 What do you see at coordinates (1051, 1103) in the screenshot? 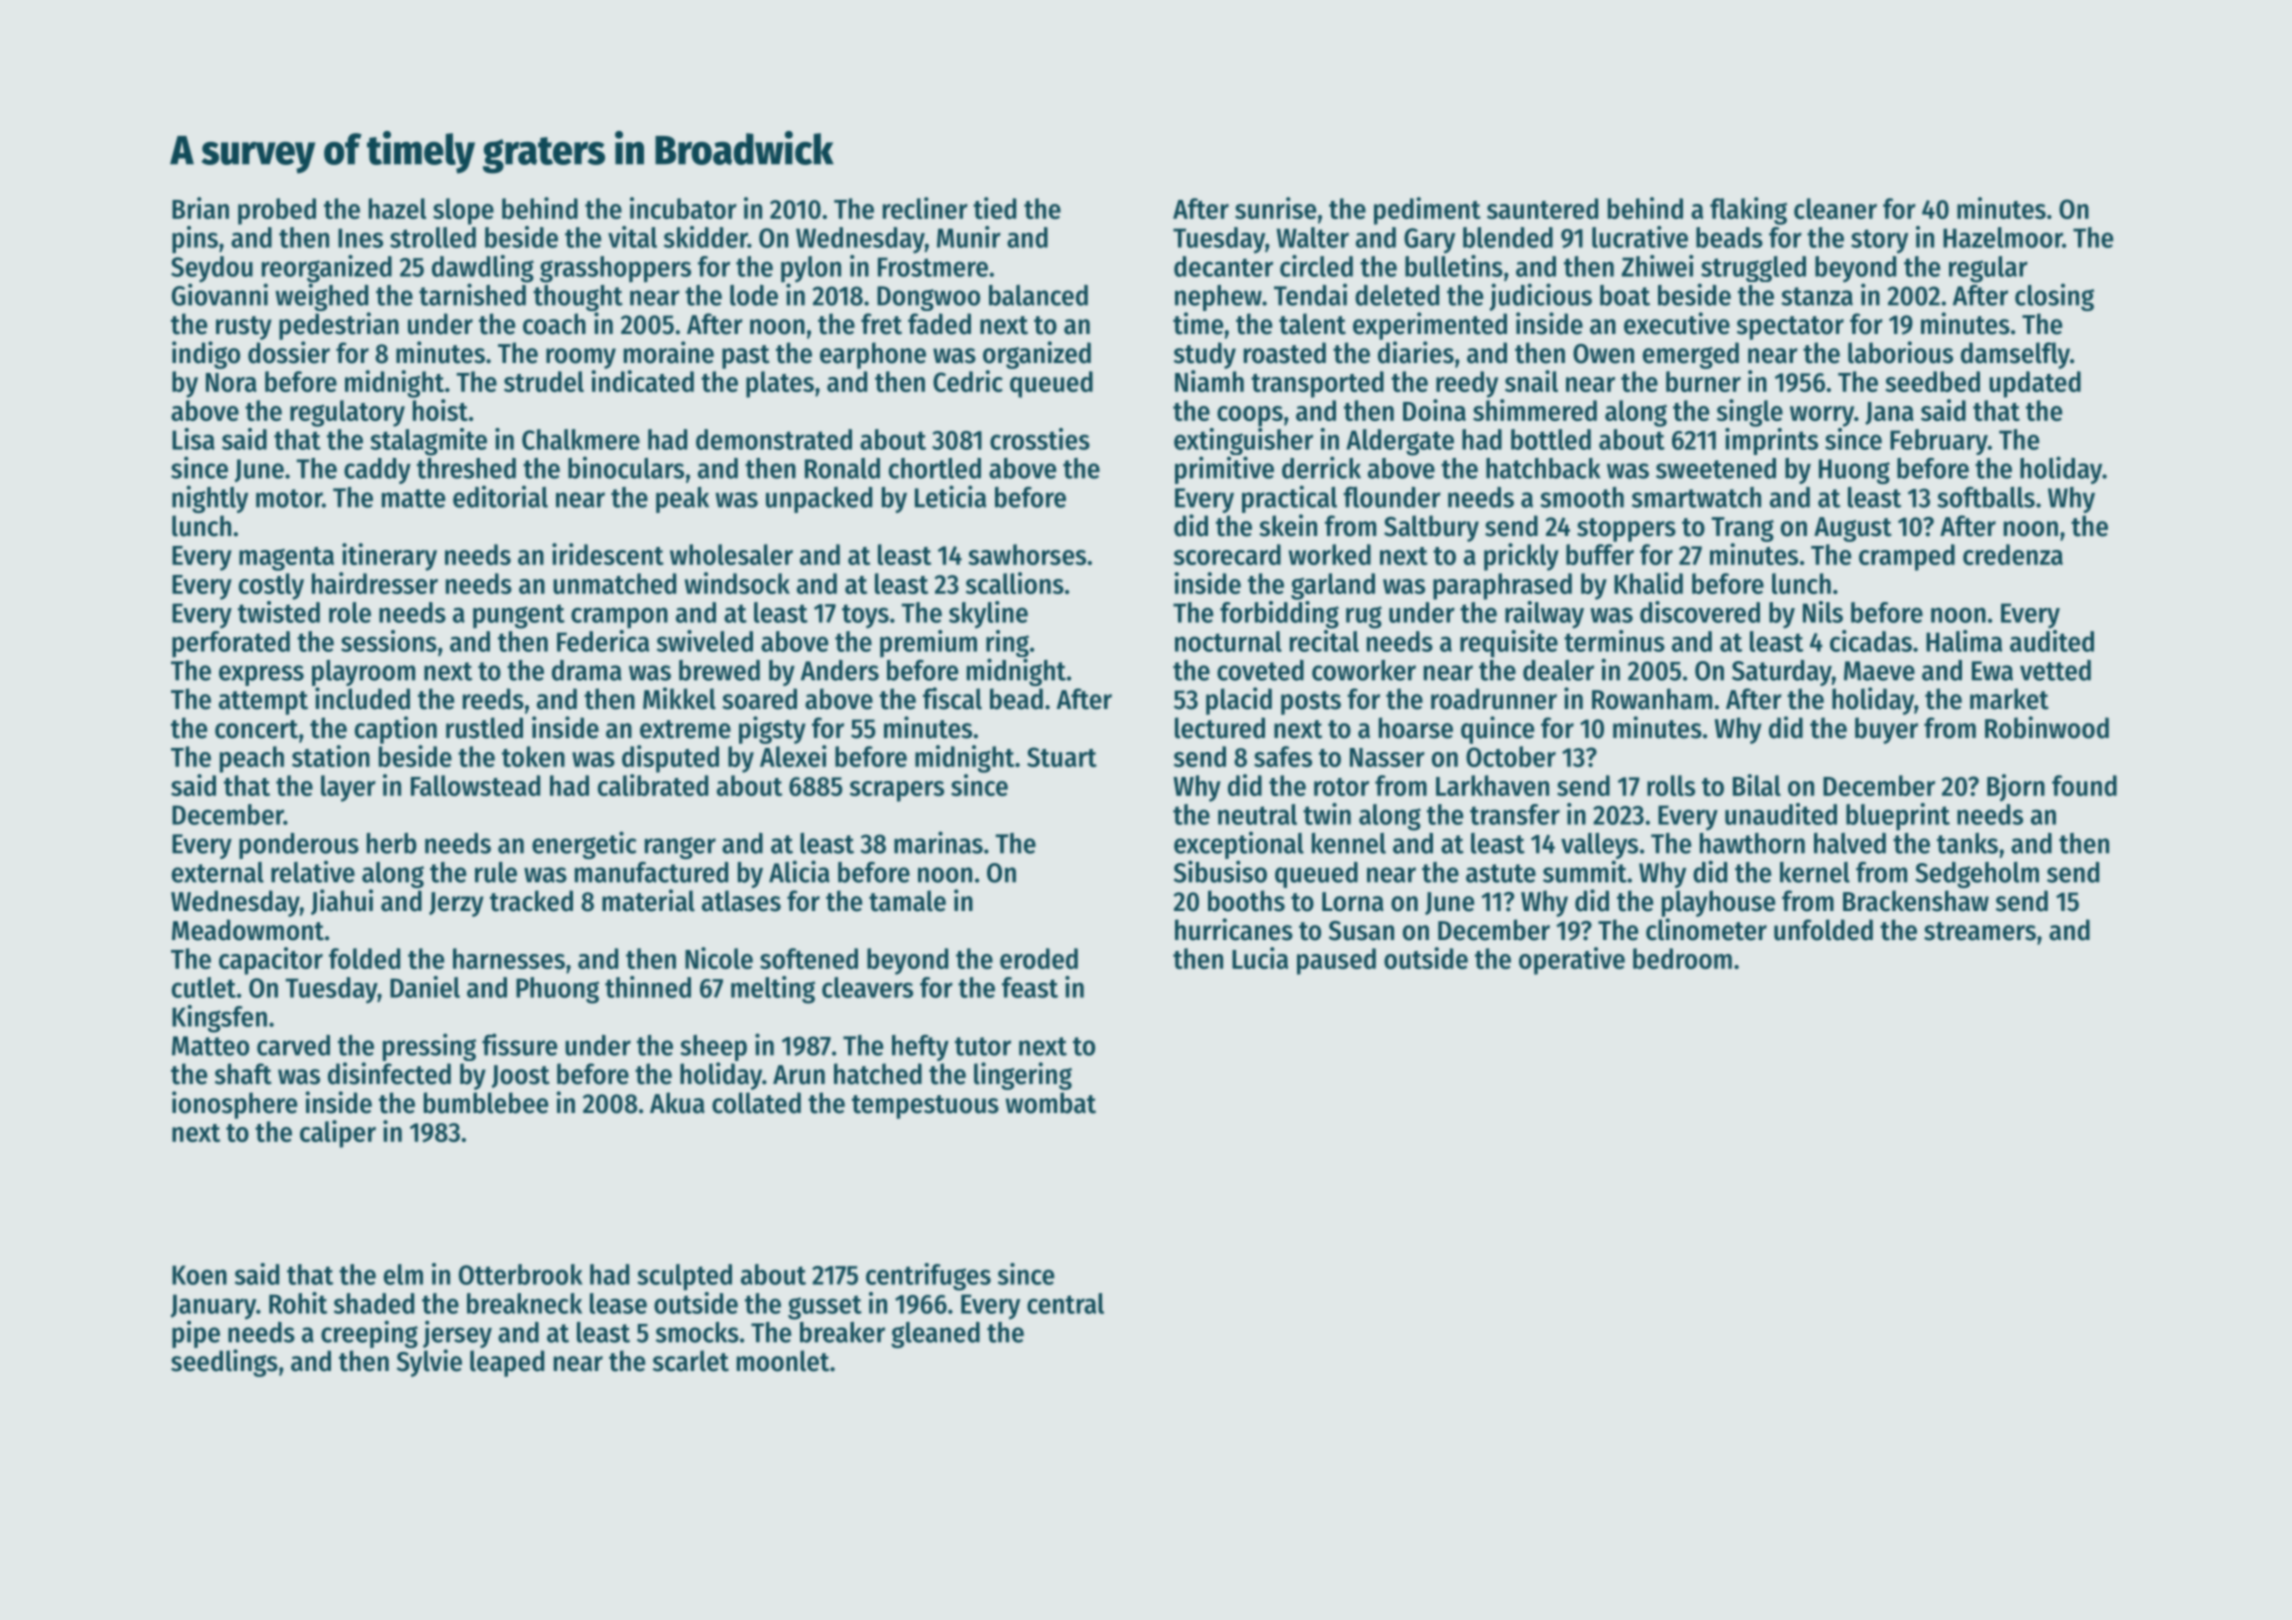
I see `wombat` at bounding box center [1051, 1103].
